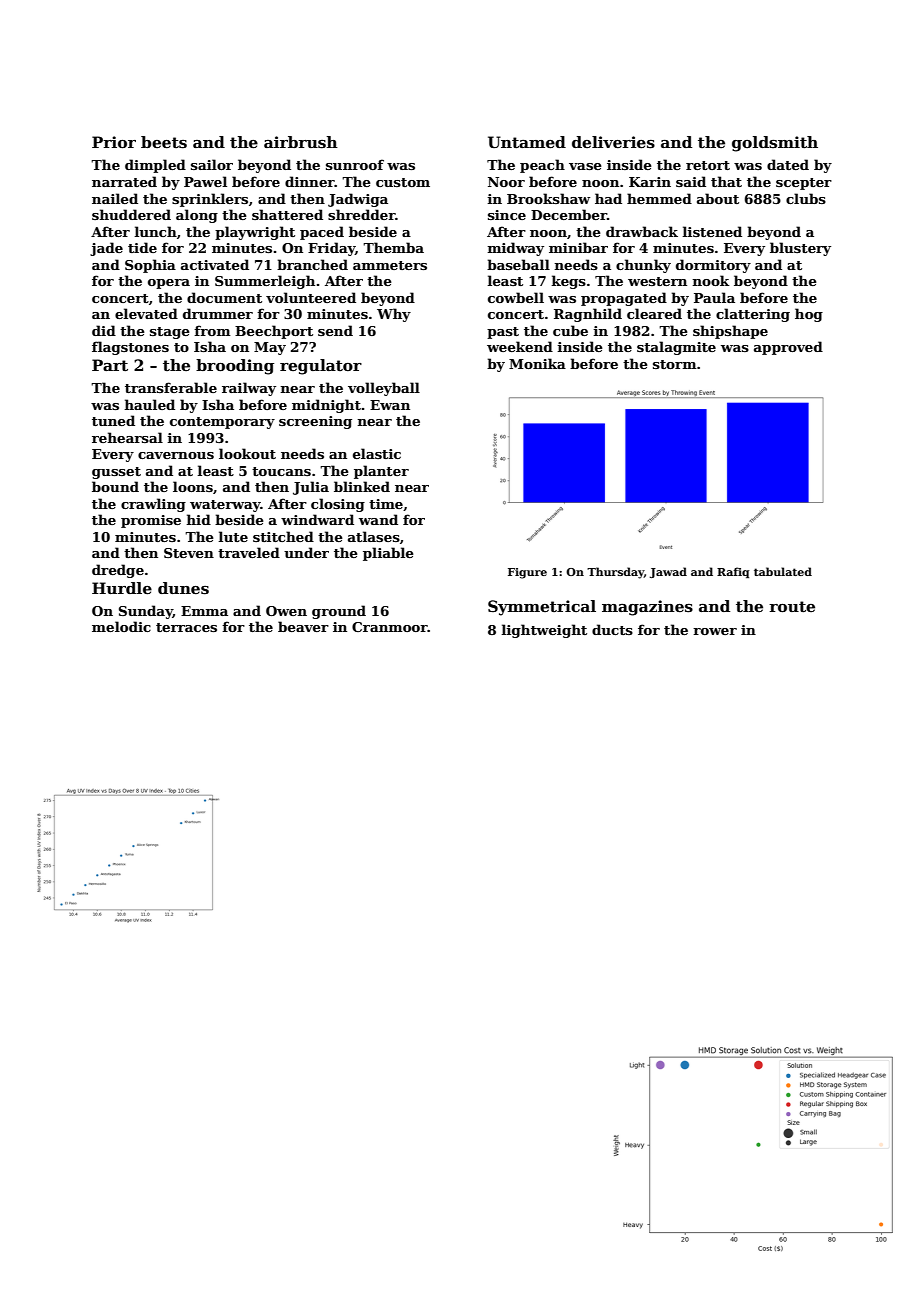 The height and width of the screenshot is (1314, 924). Describe the element at coordinates (650, 182) in the screenshot. I see `Karin` at that location.
